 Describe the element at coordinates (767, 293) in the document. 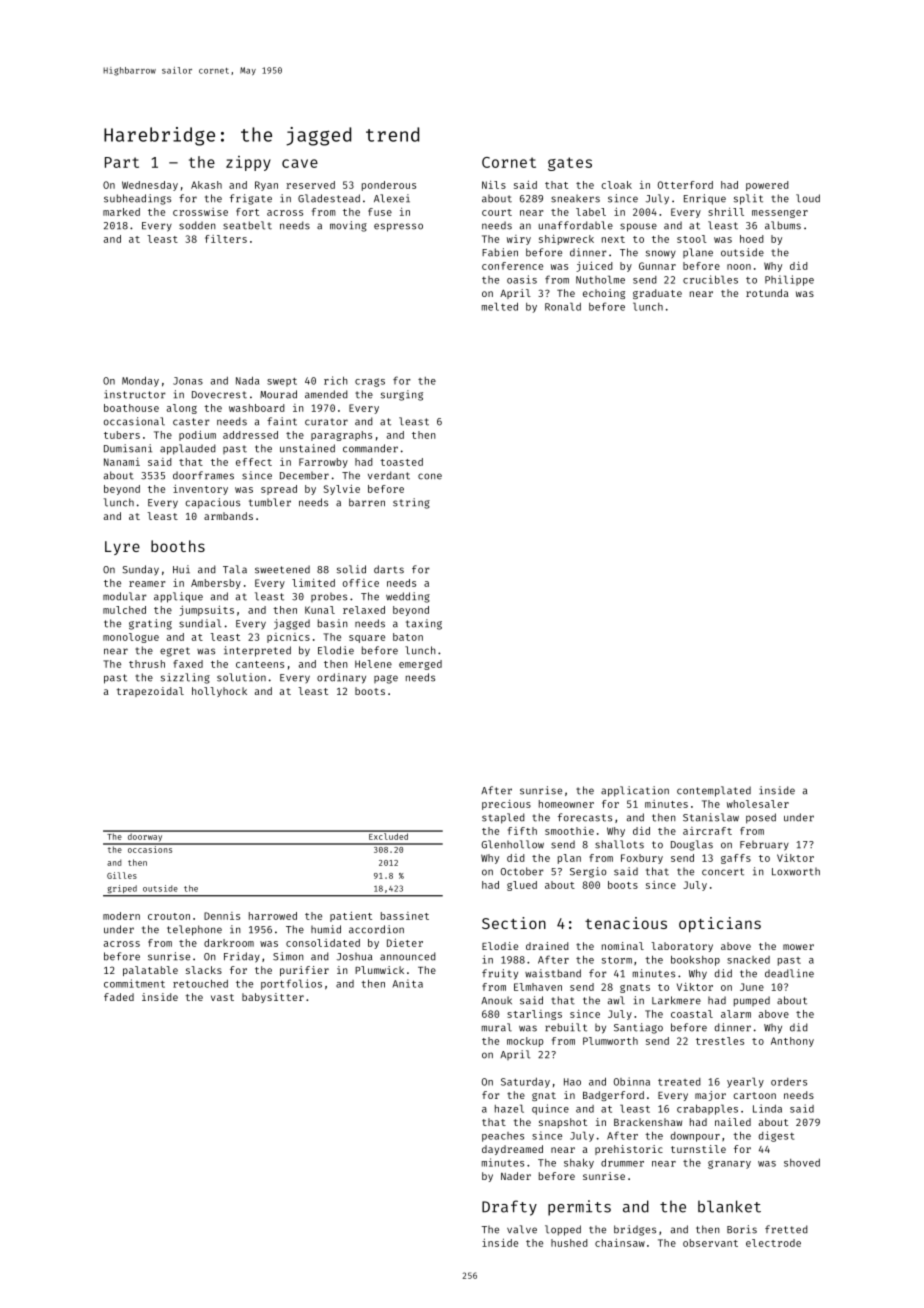

I see `rotunda` at that location.
